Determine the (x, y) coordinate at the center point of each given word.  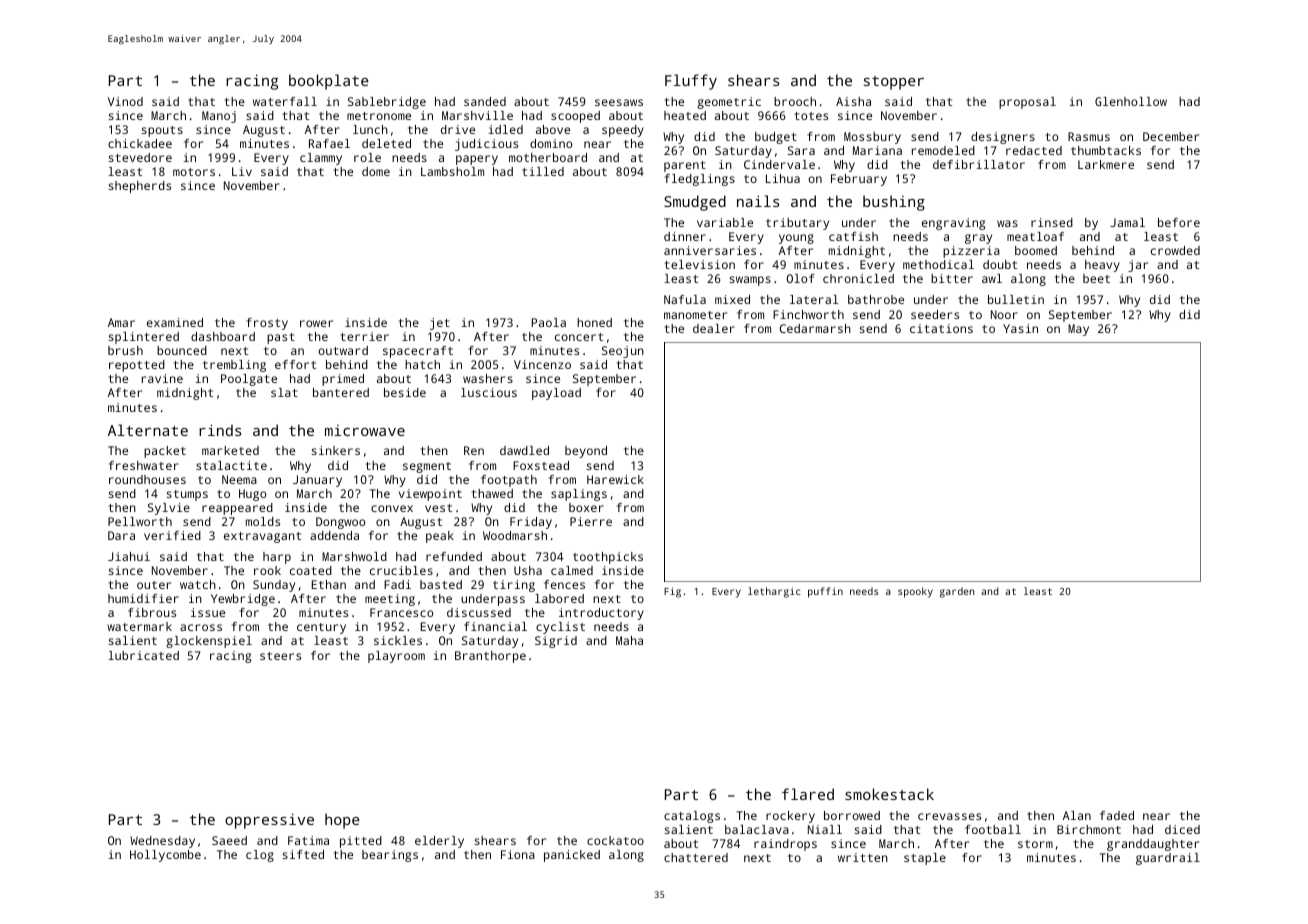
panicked (572, 856)
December (1171, 136)
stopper (894, 83)
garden (957, 592)
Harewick (615, 479)
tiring (514, 586)
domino (551, 143)
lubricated (143, 655)
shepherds (140, 187)
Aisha (853, 101)
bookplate (329, 82)
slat (284, 392)
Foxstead (541, 465)
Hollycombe (165, 856)
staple (925, 859)
